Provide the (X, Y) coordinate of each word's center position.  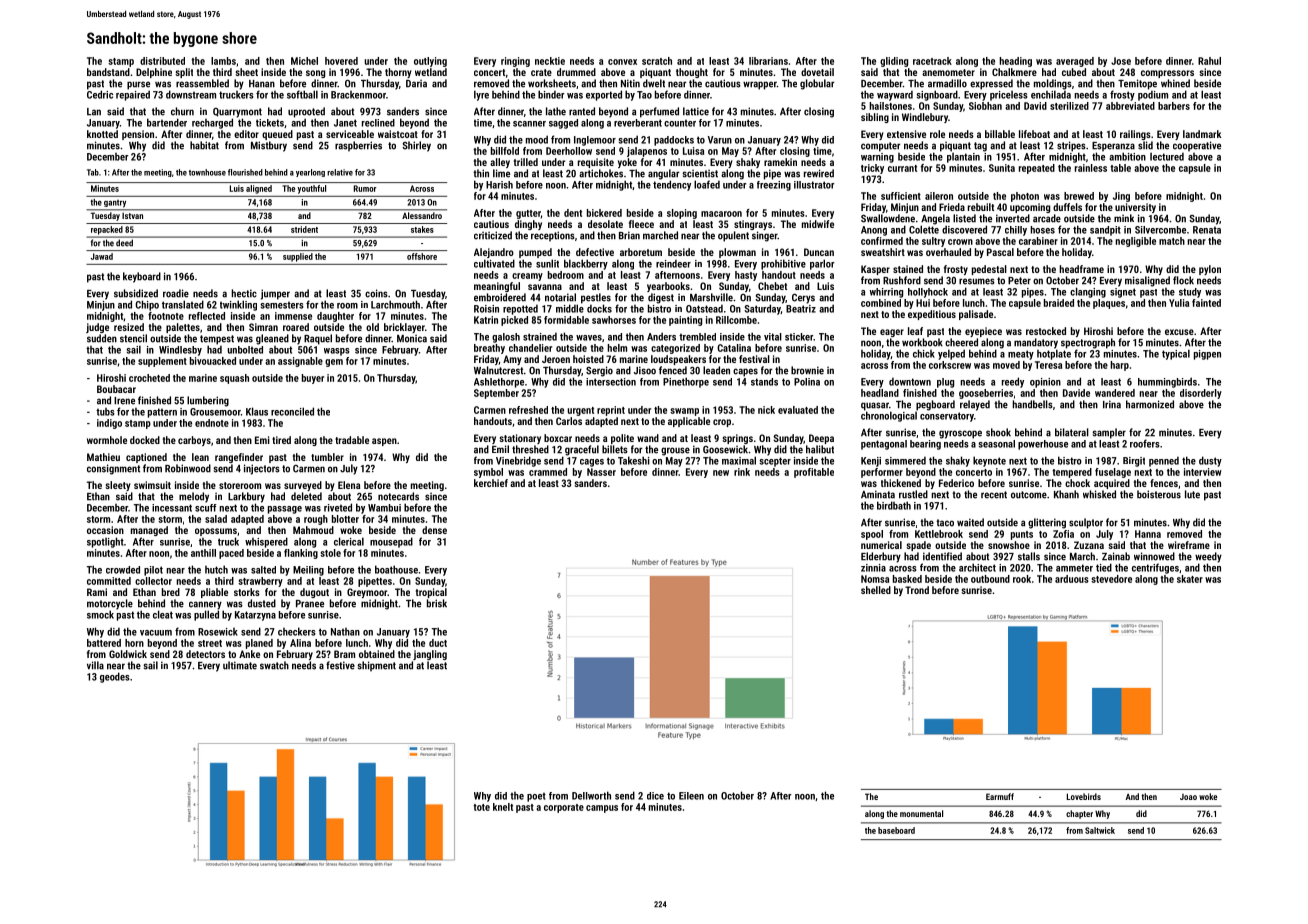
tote (481, 807)
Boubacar (116, 389)
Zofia (1063, 534)
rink (742, 472)
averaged (1075, 62)
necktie (550, 61)
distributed (162, 61)
